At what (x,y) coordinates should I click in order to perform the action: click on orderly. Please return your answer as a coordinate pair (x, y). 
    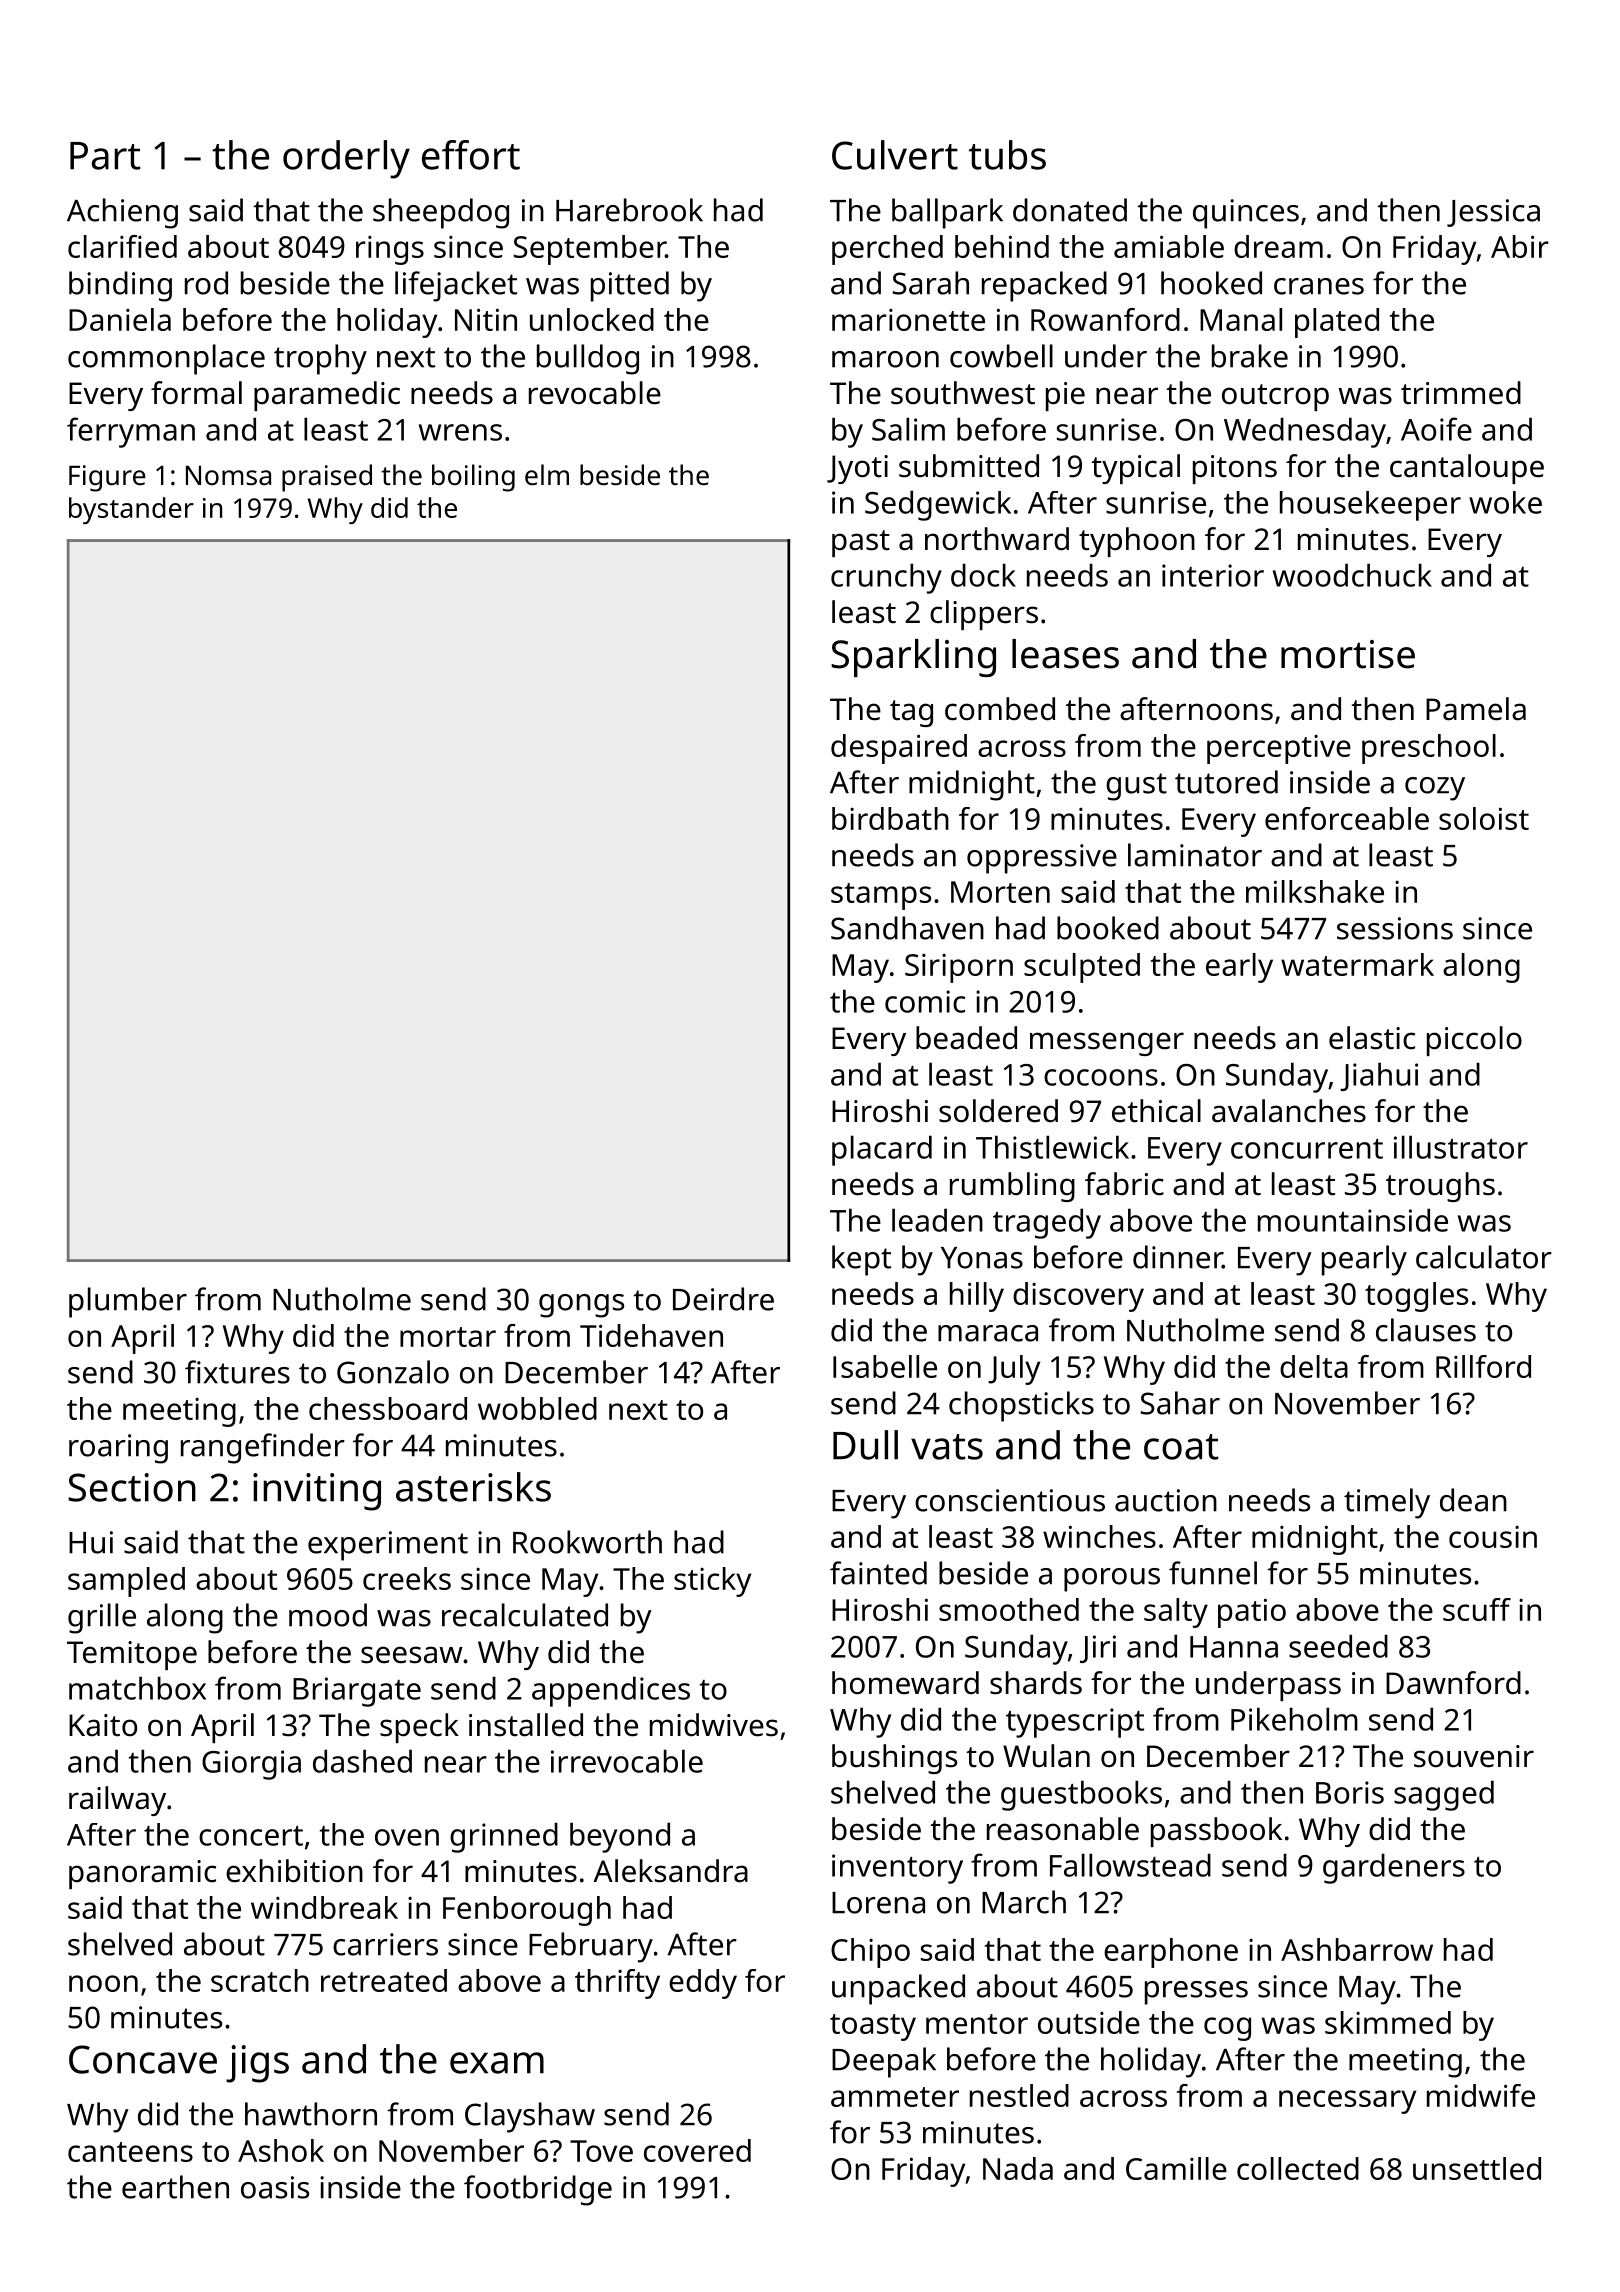
    Looking at the image, I should click on (346, 159).
